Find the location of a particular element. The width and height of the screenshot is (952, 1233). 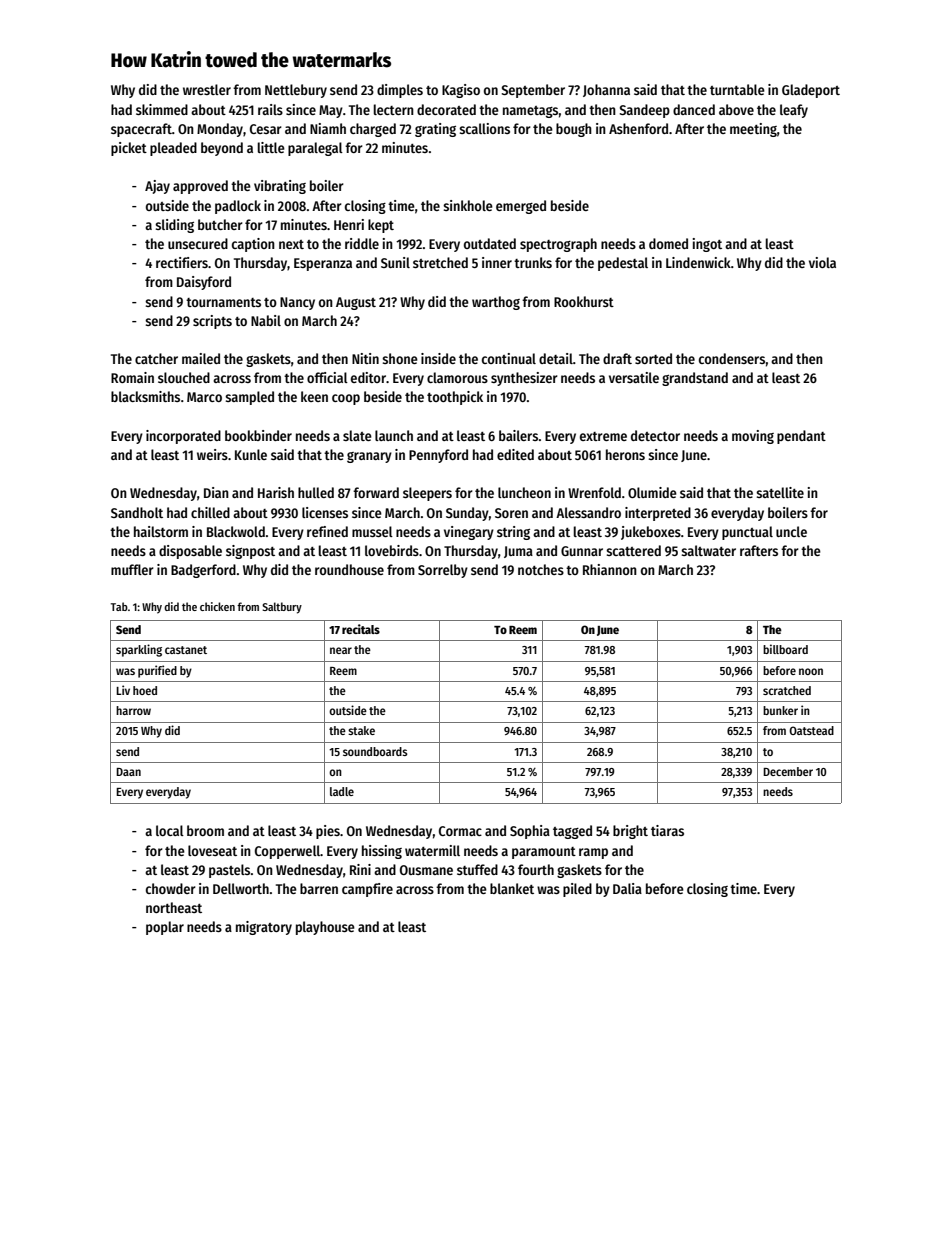

Romain is located at coordinates (132, 377).
